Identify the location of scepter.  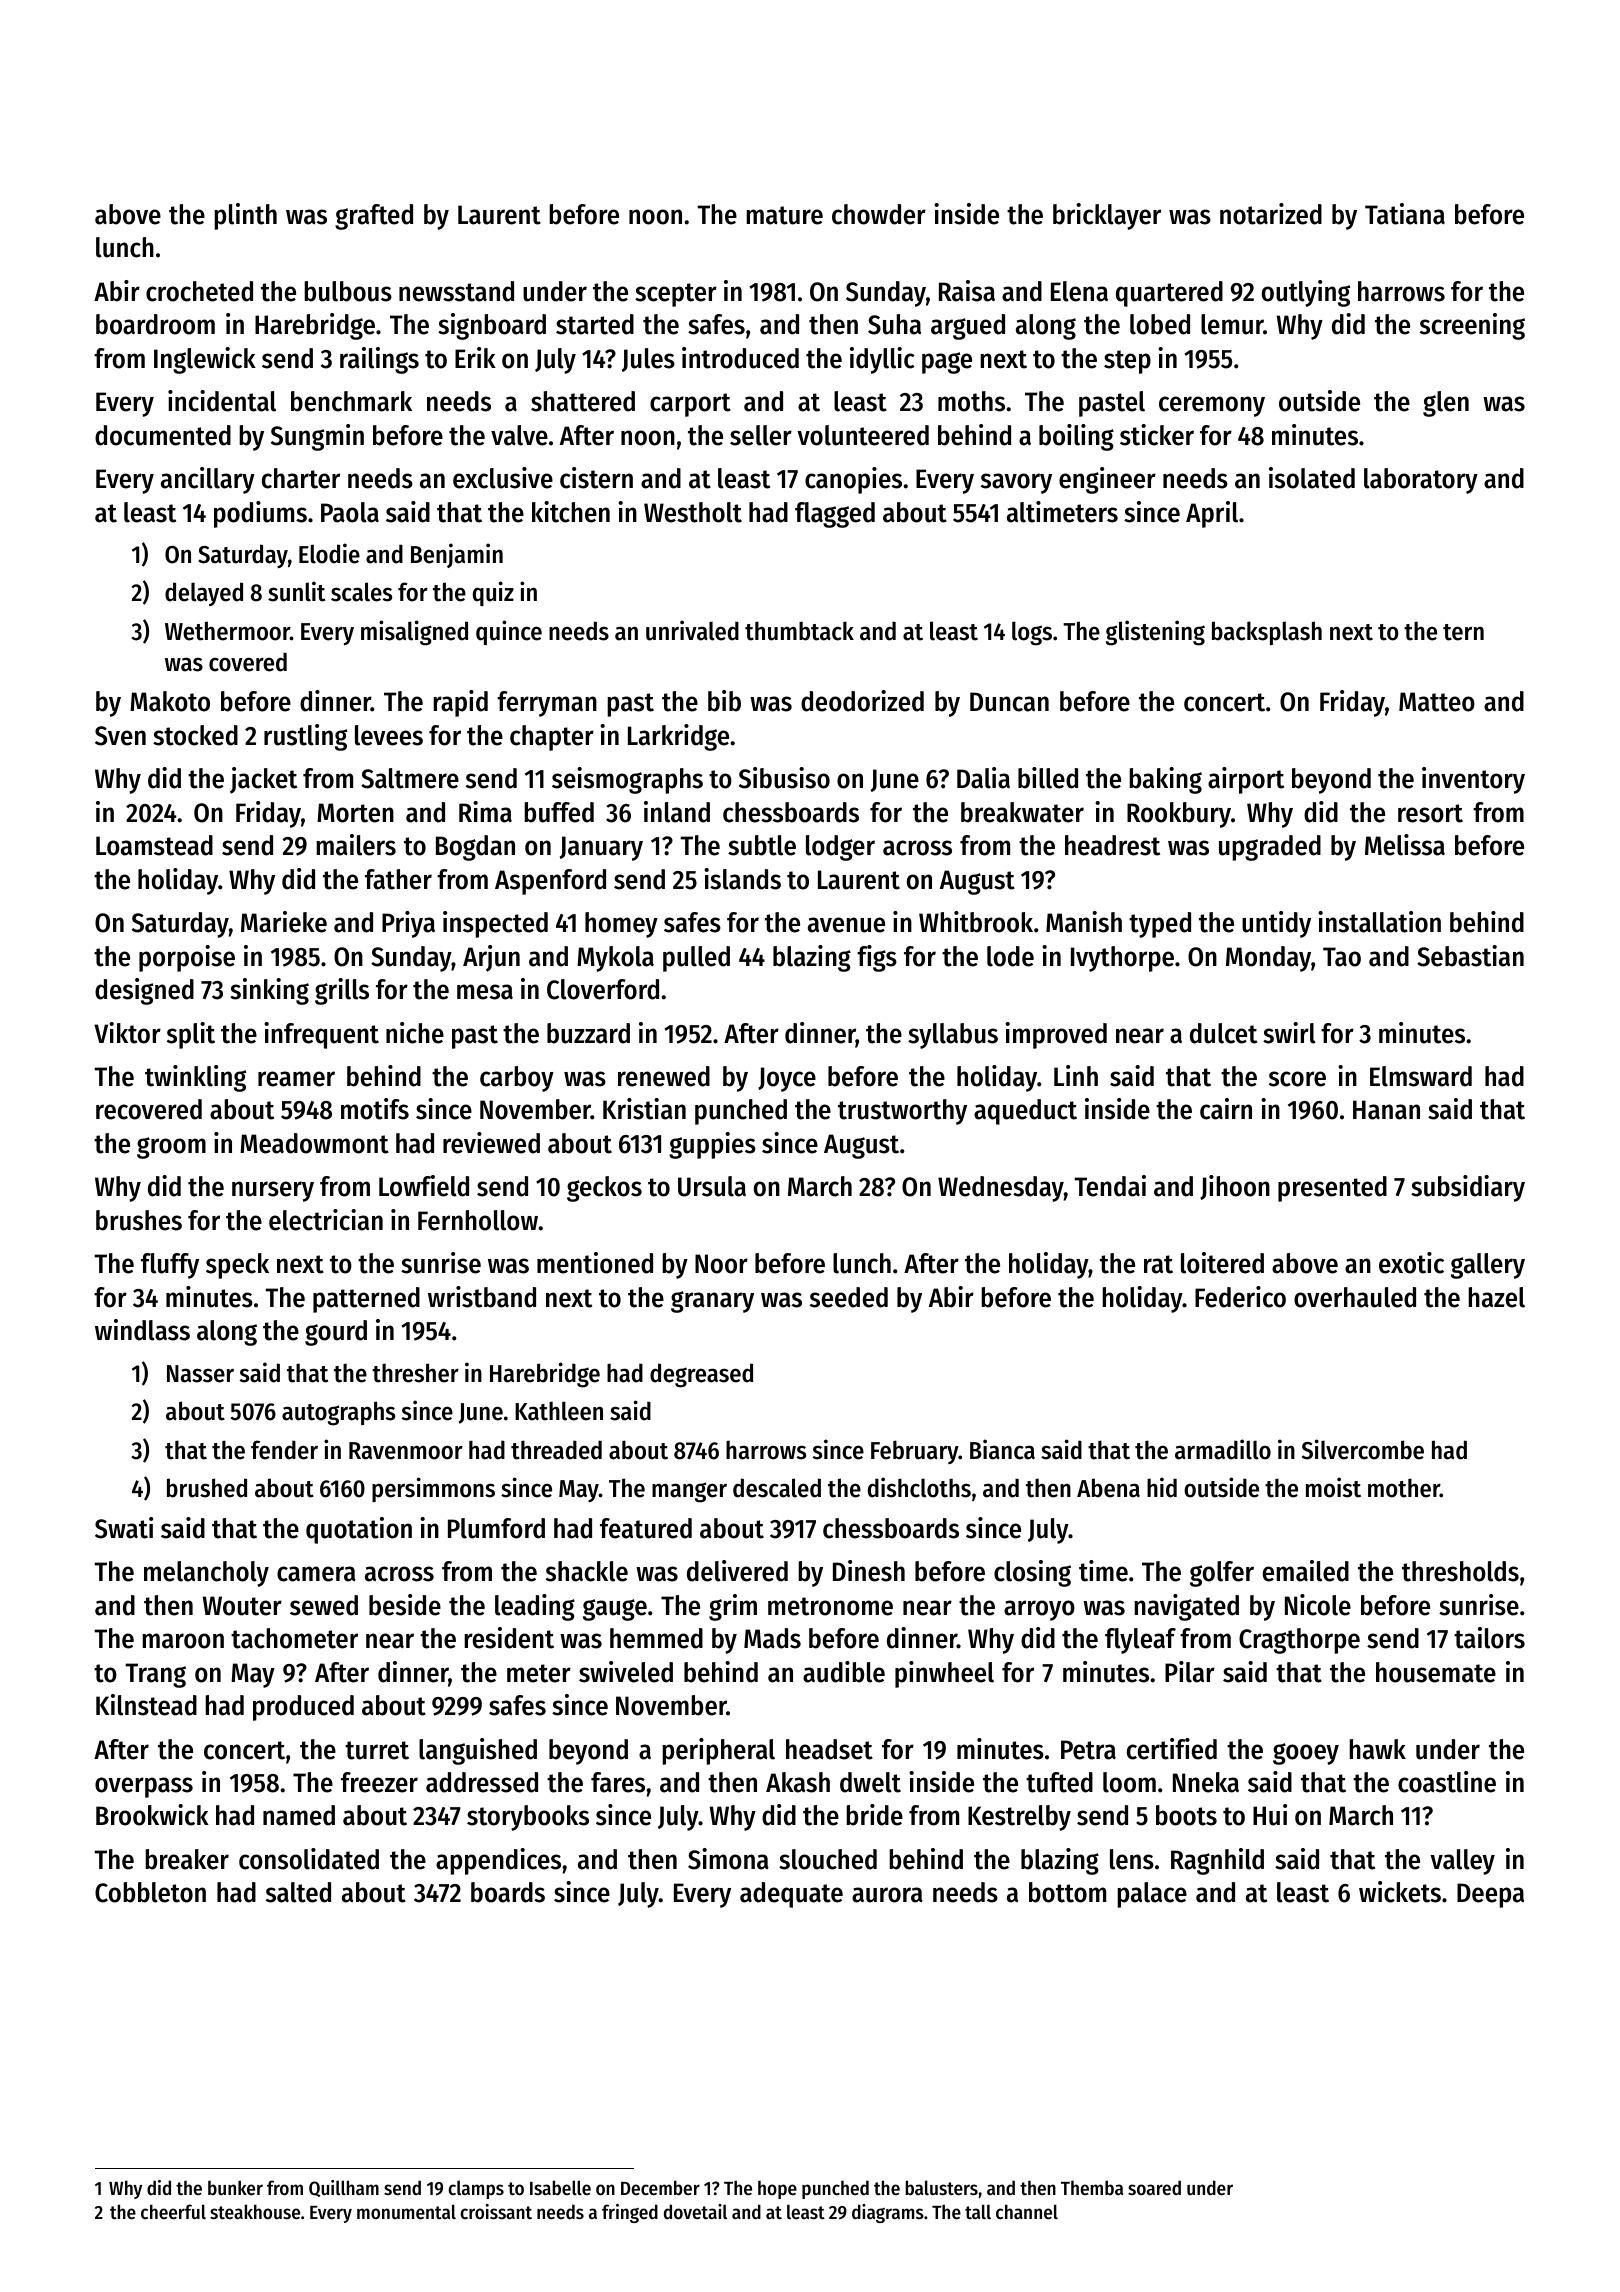
(676, 295).
